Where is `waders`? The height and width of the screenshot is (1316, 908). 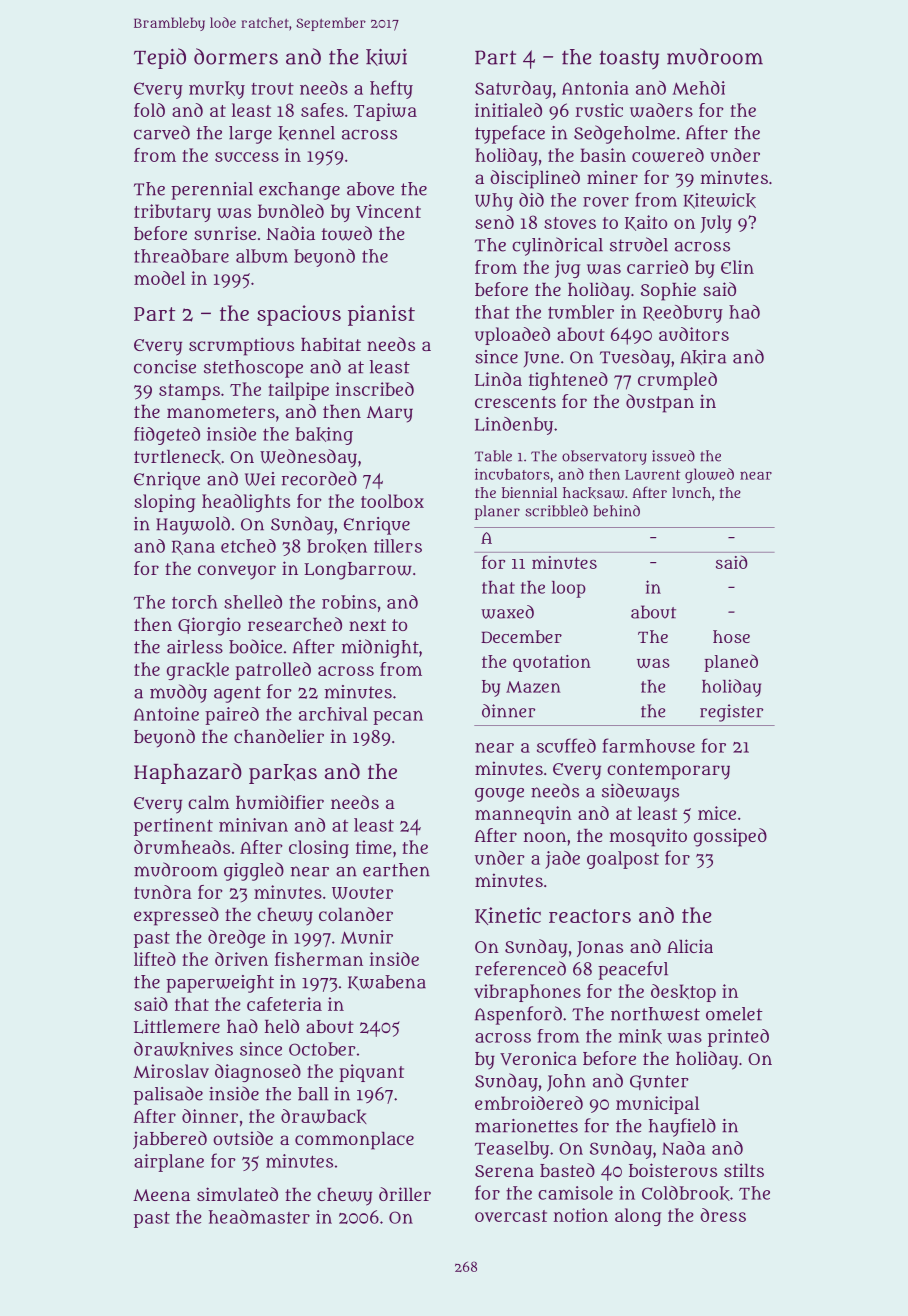
waders is located at coordinates (661, 110).
